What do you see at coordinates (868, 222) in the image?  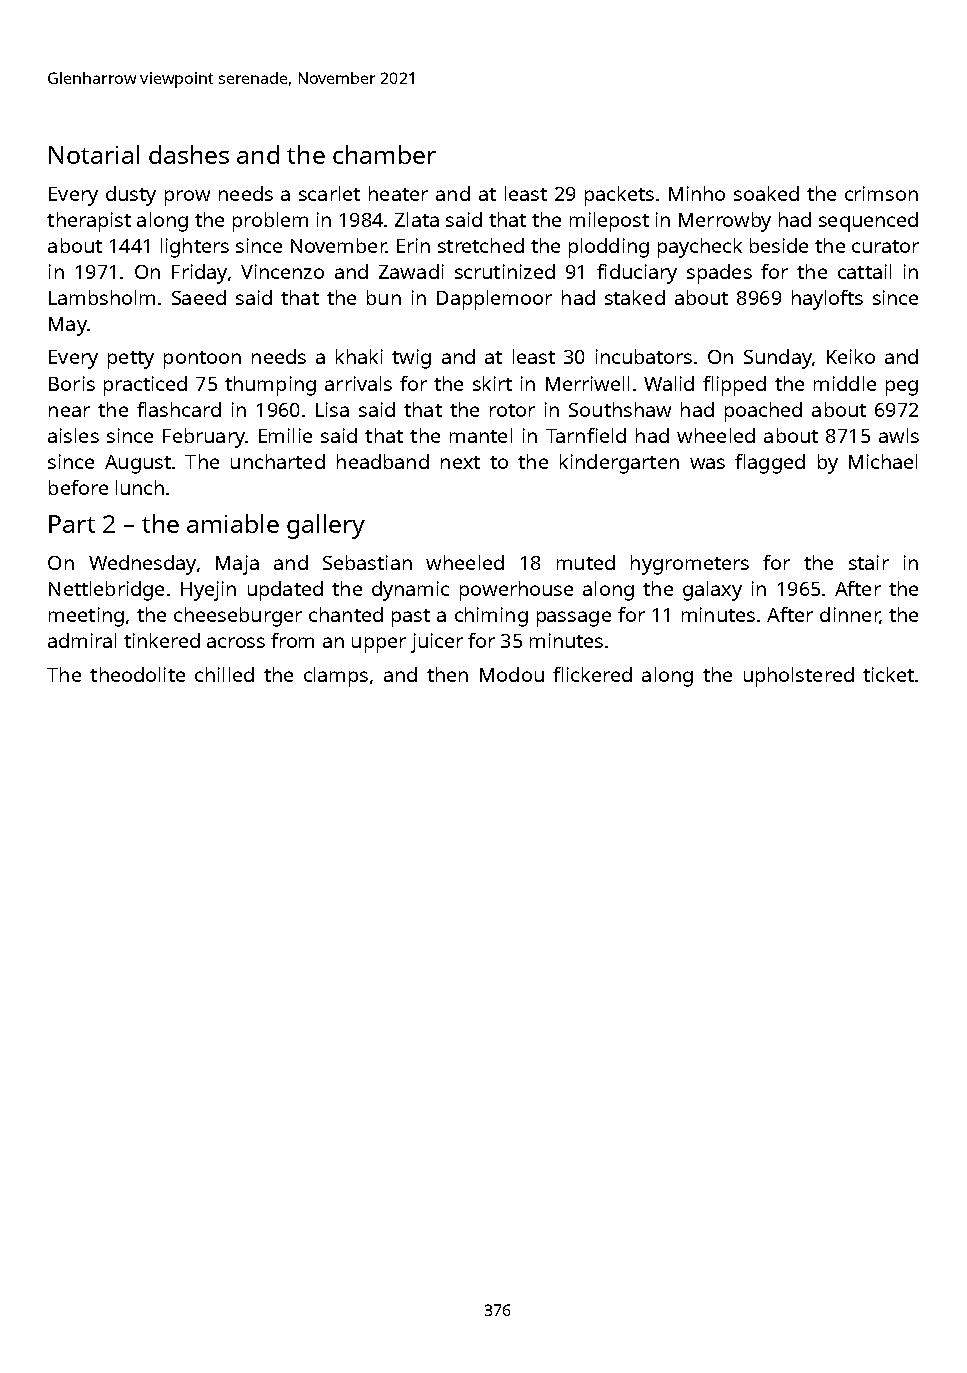 I see `sequenced` at bounding box center [868, 222].
